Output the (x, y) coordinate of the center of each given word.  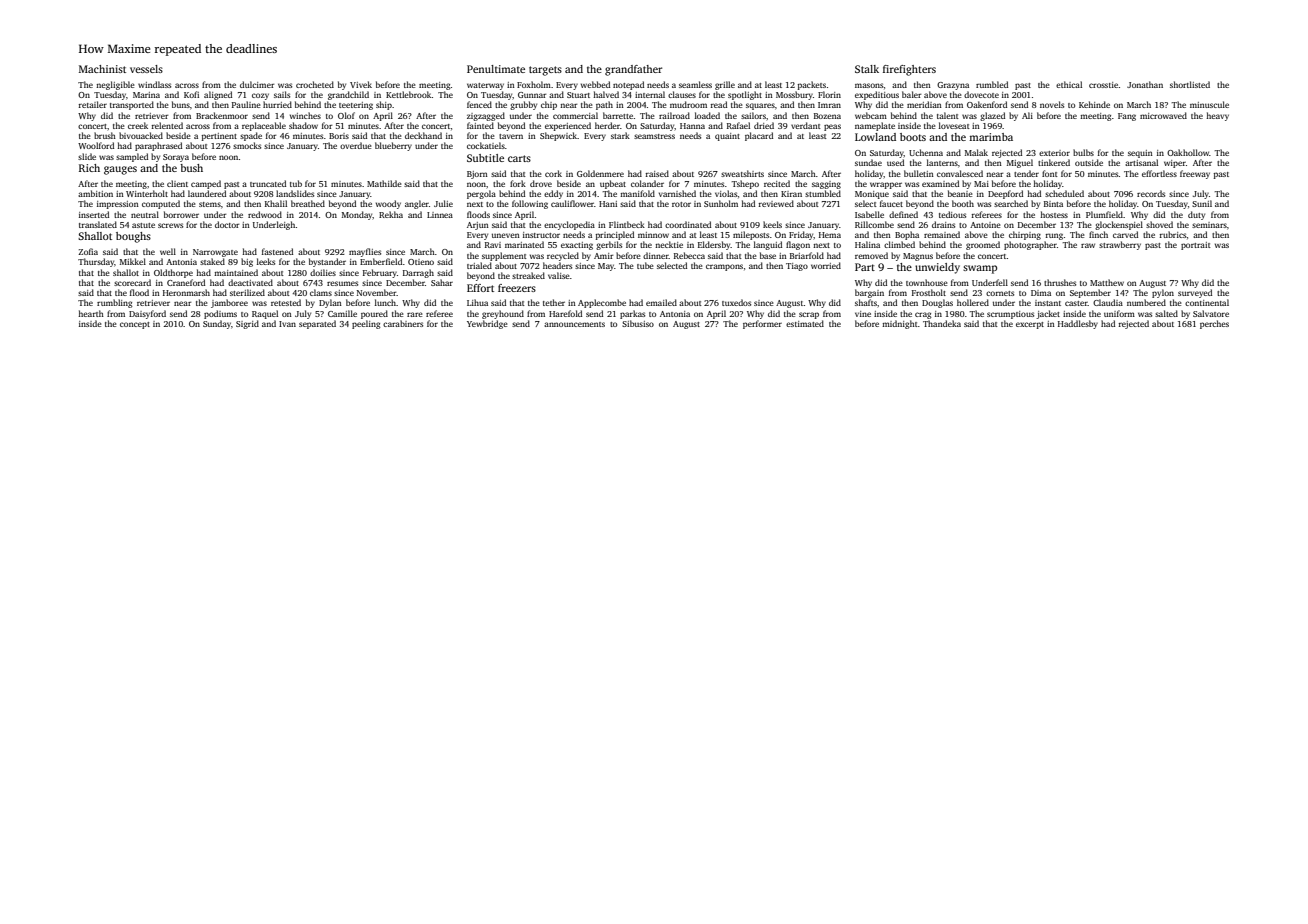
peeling (366, 324)
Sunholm (721, 203)
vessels (146, 69)
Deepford (1005, 194)
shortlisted (1190, 84)
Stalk (867, 69)
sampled (132, 157)
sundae (868, 162)
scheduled (1064, 193)
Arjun (478, 226)
